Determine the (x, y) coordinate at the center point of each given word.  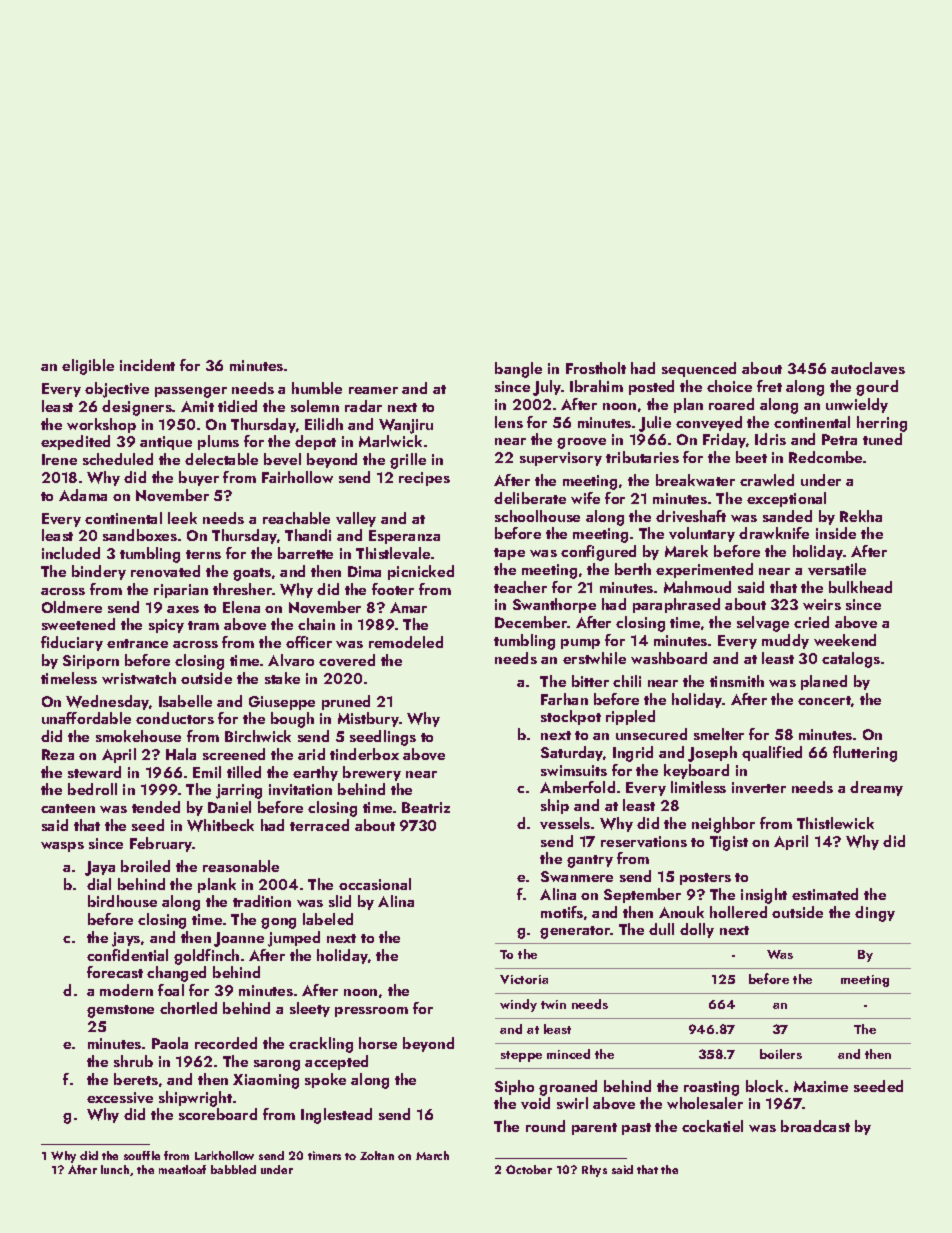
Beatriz (426, 807)
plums (218, 442)
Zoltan (377, 1155)
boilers (781, 1054)
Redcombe (826, 457)
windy (518, 1005)
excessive (120, 1097)
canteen (68, 808)
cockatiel (712, 1126)
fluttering (865, 754)
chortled (188, 1008)
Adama (83, 495)
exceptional (786, 499)
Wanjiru (406, 426)
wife (585, 498)
